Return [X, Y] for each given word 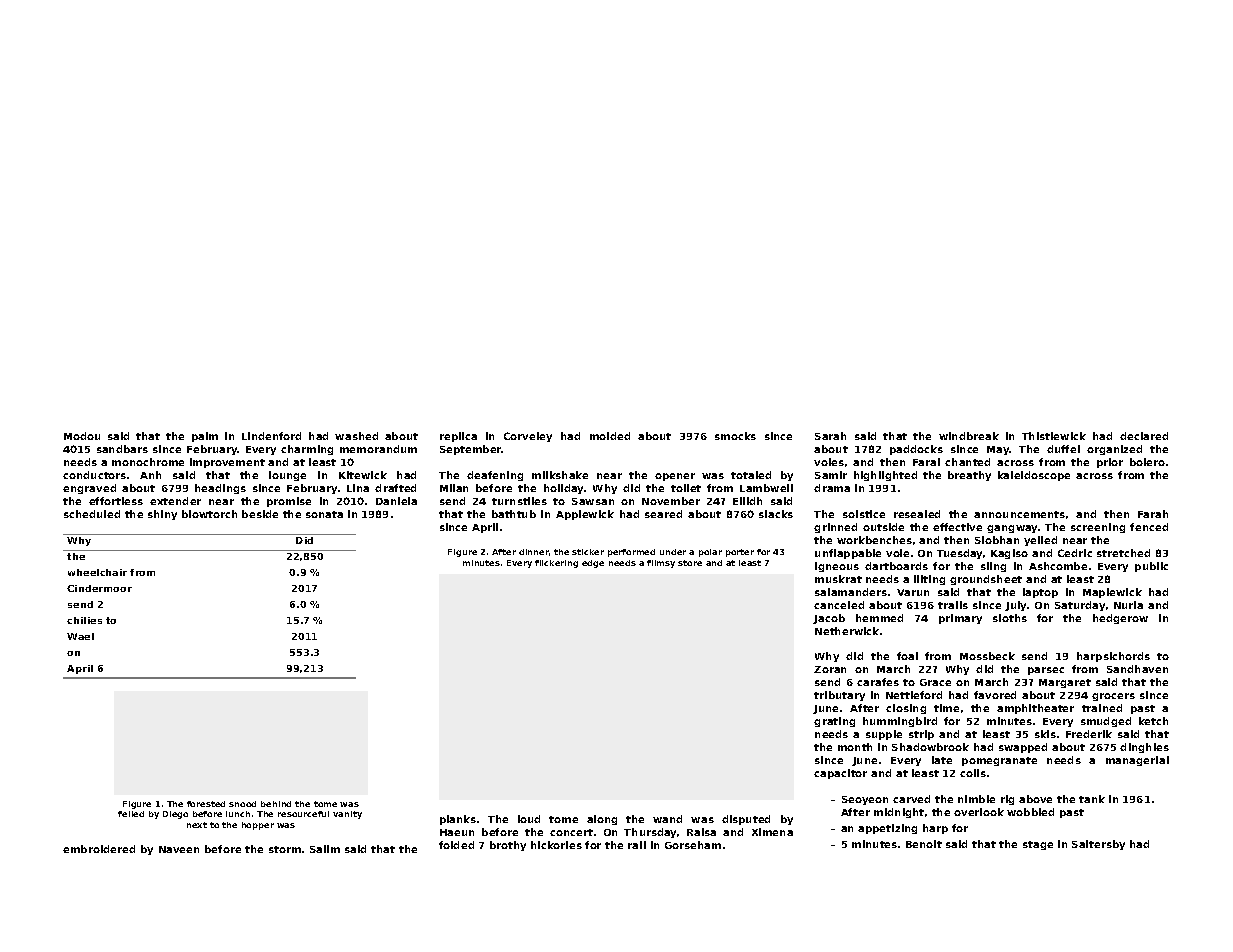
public [1151, 567]
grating [834, 722]
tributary [839, 696]
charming [307, 450]
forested [206, 804]
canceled [839, 605]
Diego [175, 815]
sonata [324, 514]
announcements [1019, 514]
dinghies [1144, 748]
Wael [80, 636]
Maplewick [1112, 593]
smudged [1106, 722]
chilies [84, 620]
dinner [534, 552]
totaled [751, 475]
